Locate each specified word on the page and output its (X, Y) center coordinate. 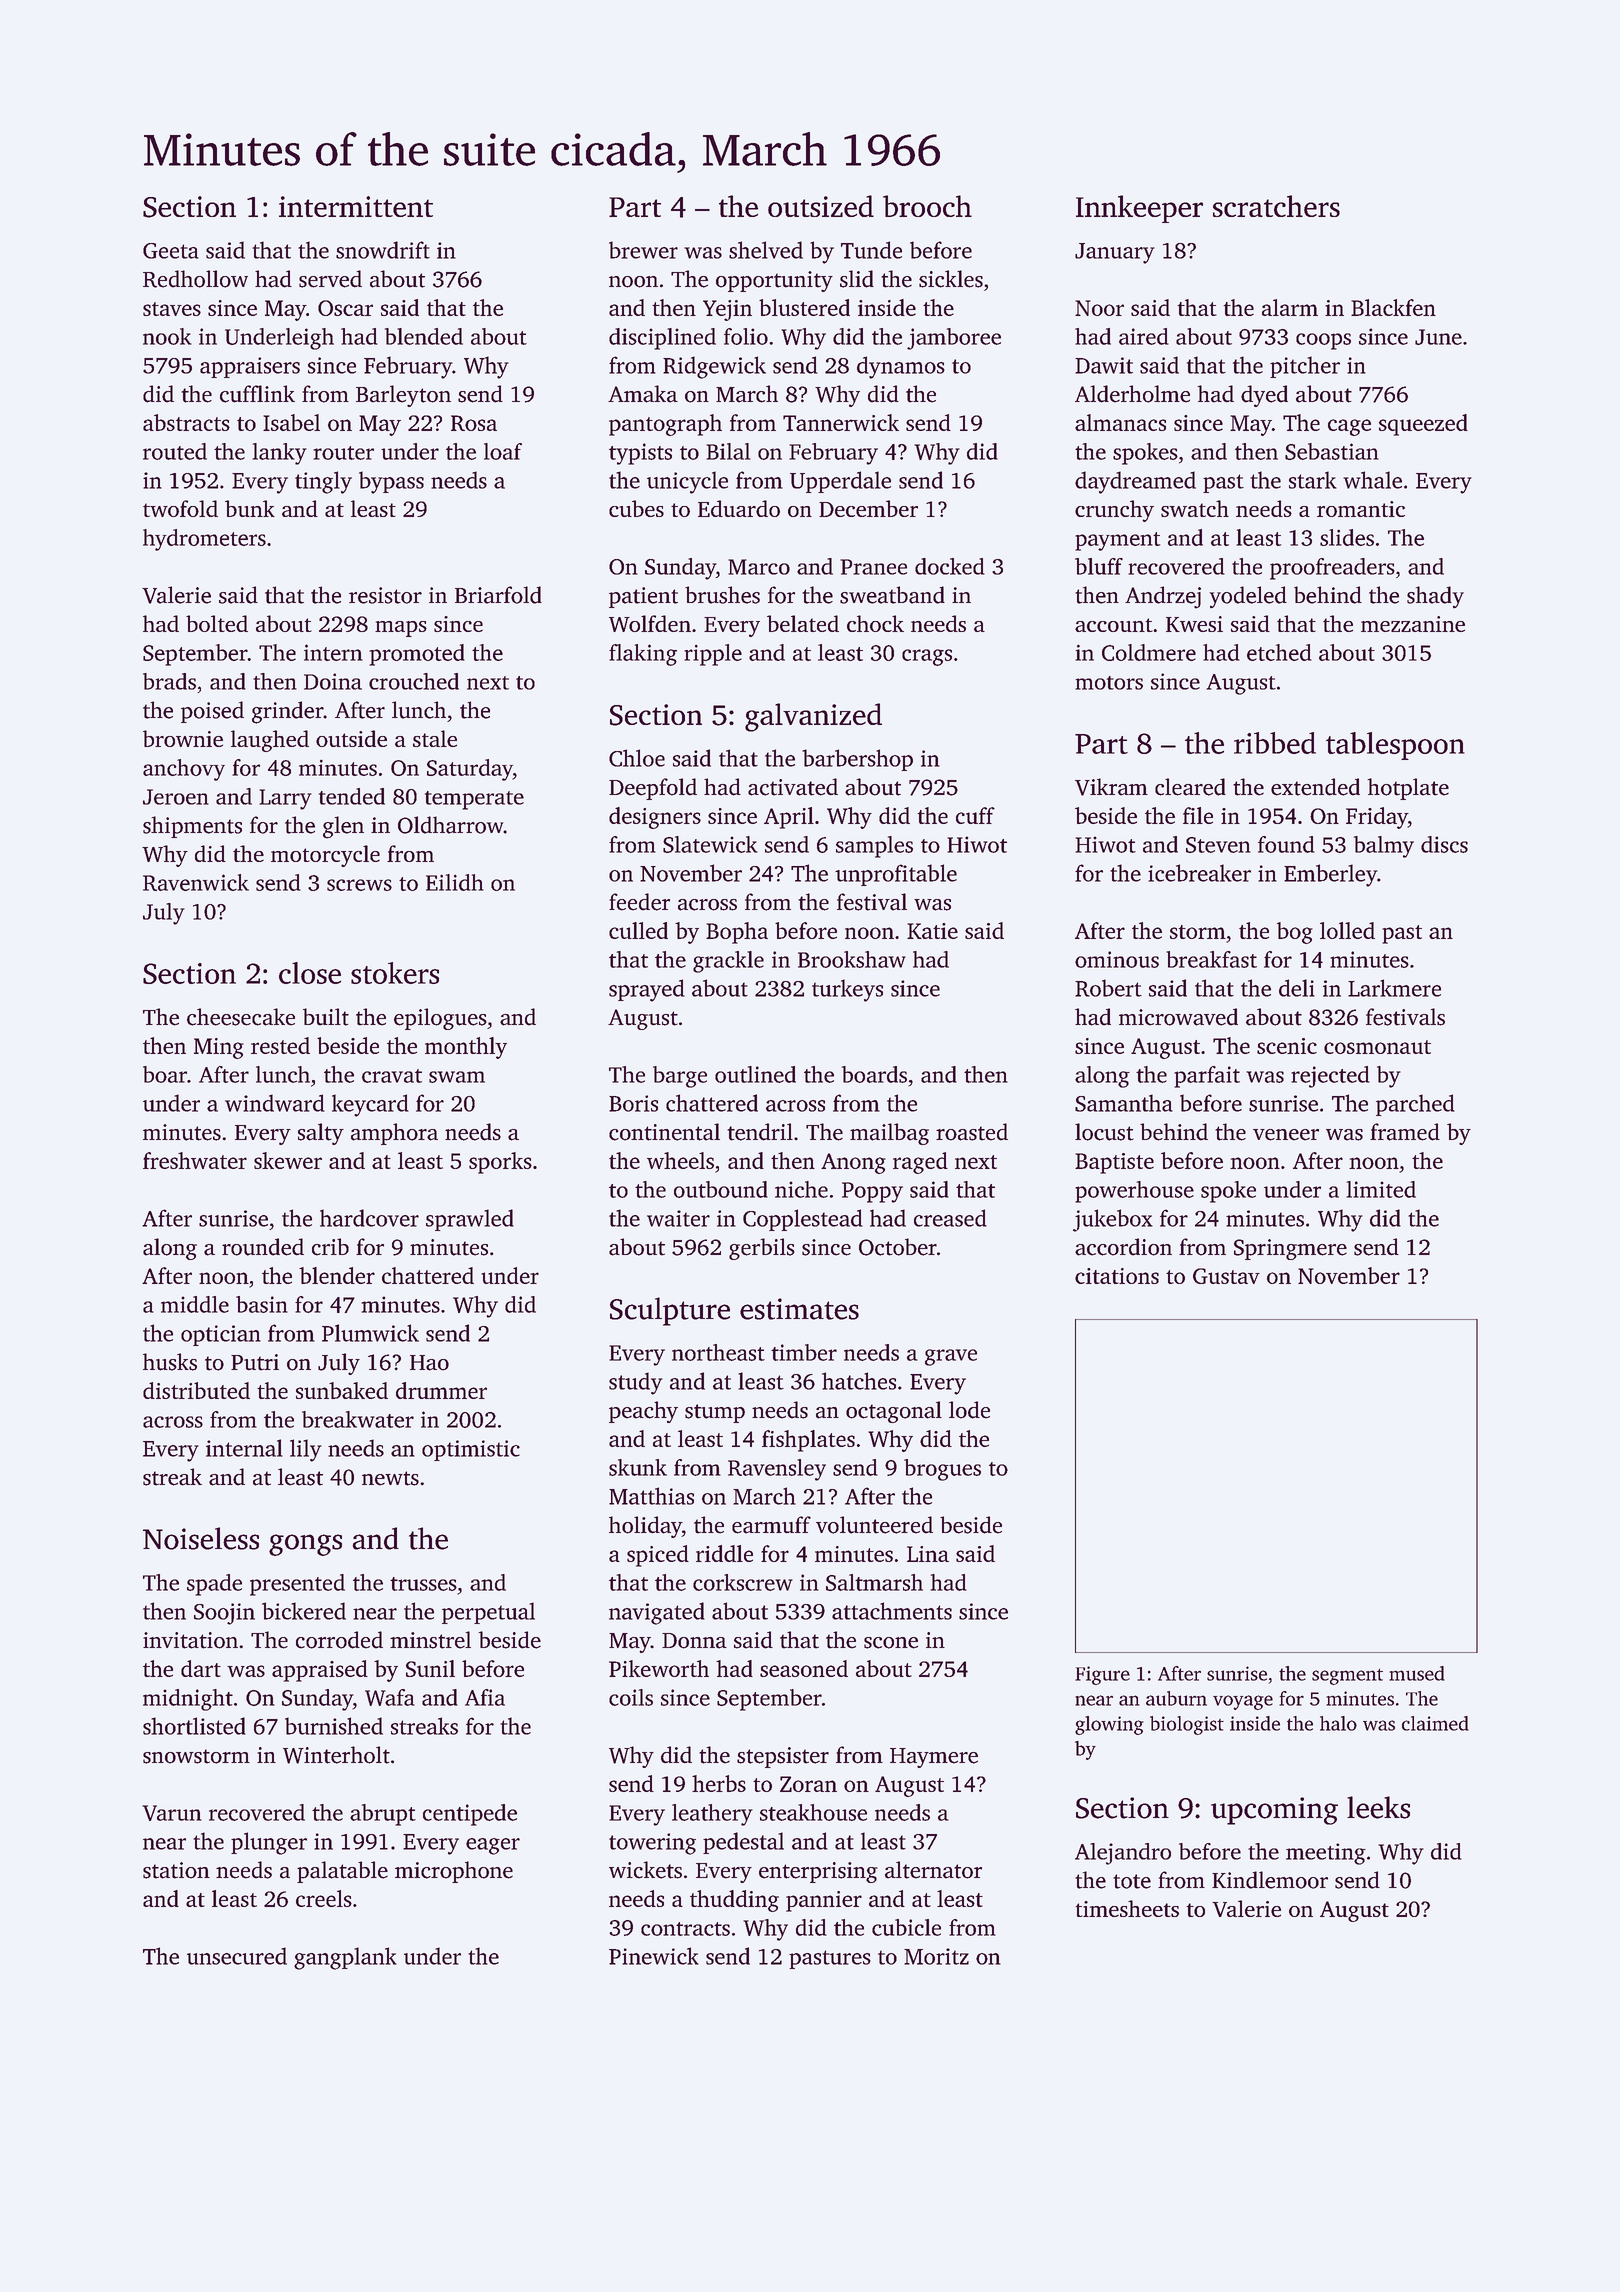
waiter (678, 1218)
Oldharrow (451, 825)
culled (638, 930)
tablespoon (1395, 746)
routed (175, 451)
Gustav (1226, 1276)
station (176, 1870)
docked (950, 566)
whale (1372, 480)
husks (170, 1362)
